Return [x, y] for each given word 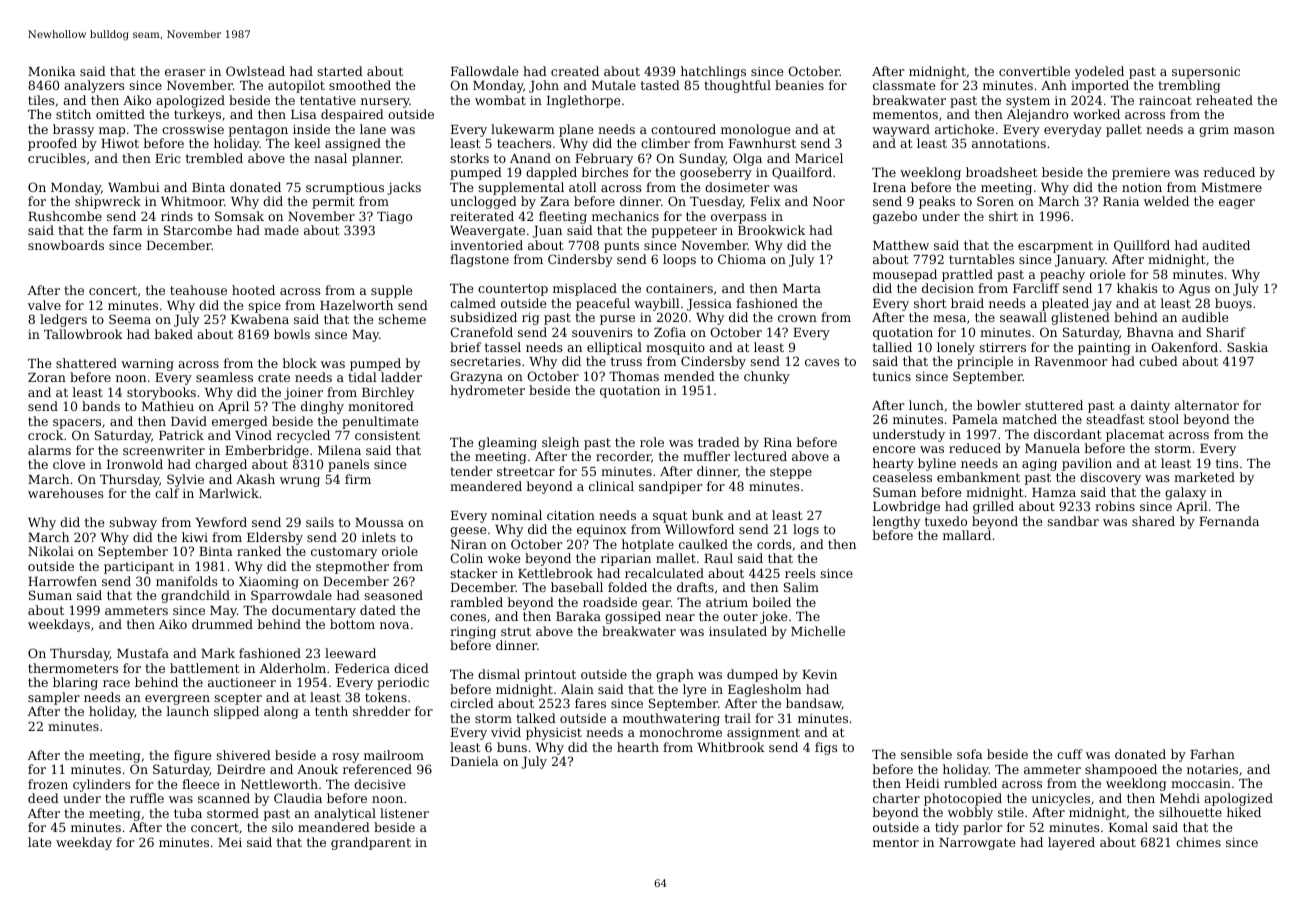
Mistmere [1231, 187]
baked [173, 334]
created [575, 71]
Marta [802, 288]
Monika [52, 71]
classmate [904, 85]
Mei [230, 842]
